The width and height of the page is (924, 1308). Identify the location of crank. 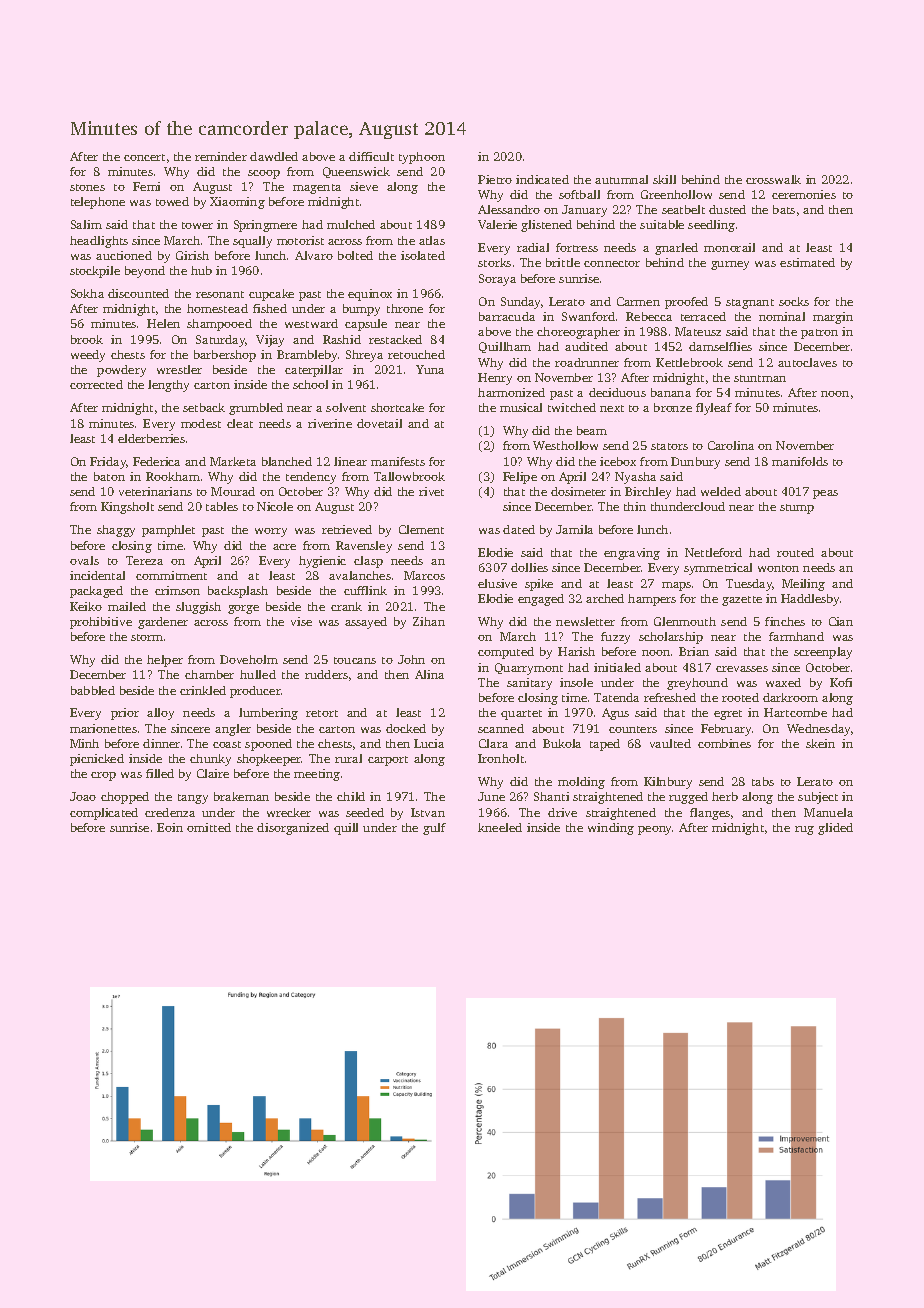
(346, 606).
